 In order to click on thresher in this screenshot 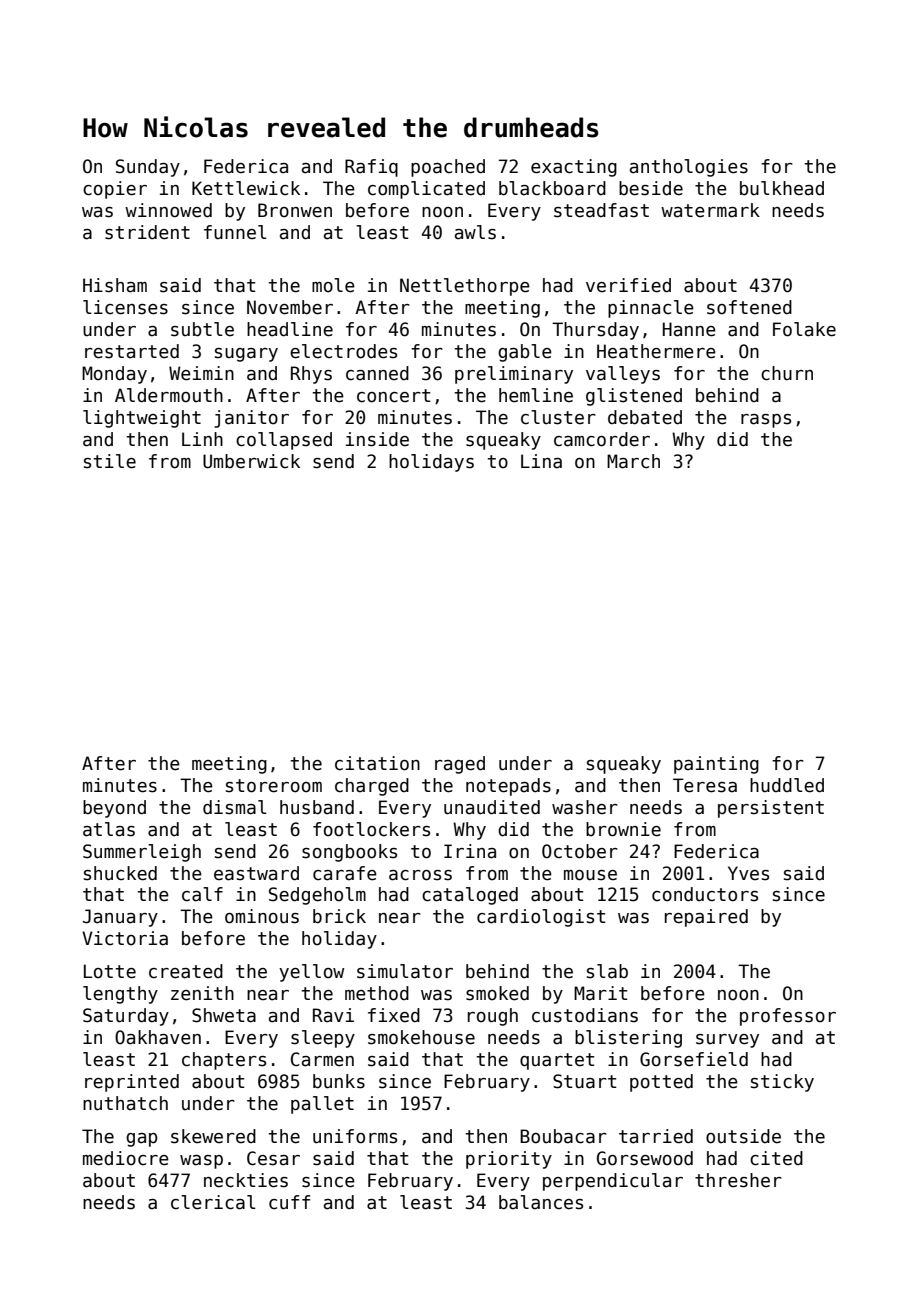, I will do `click(738, 1180)`.
